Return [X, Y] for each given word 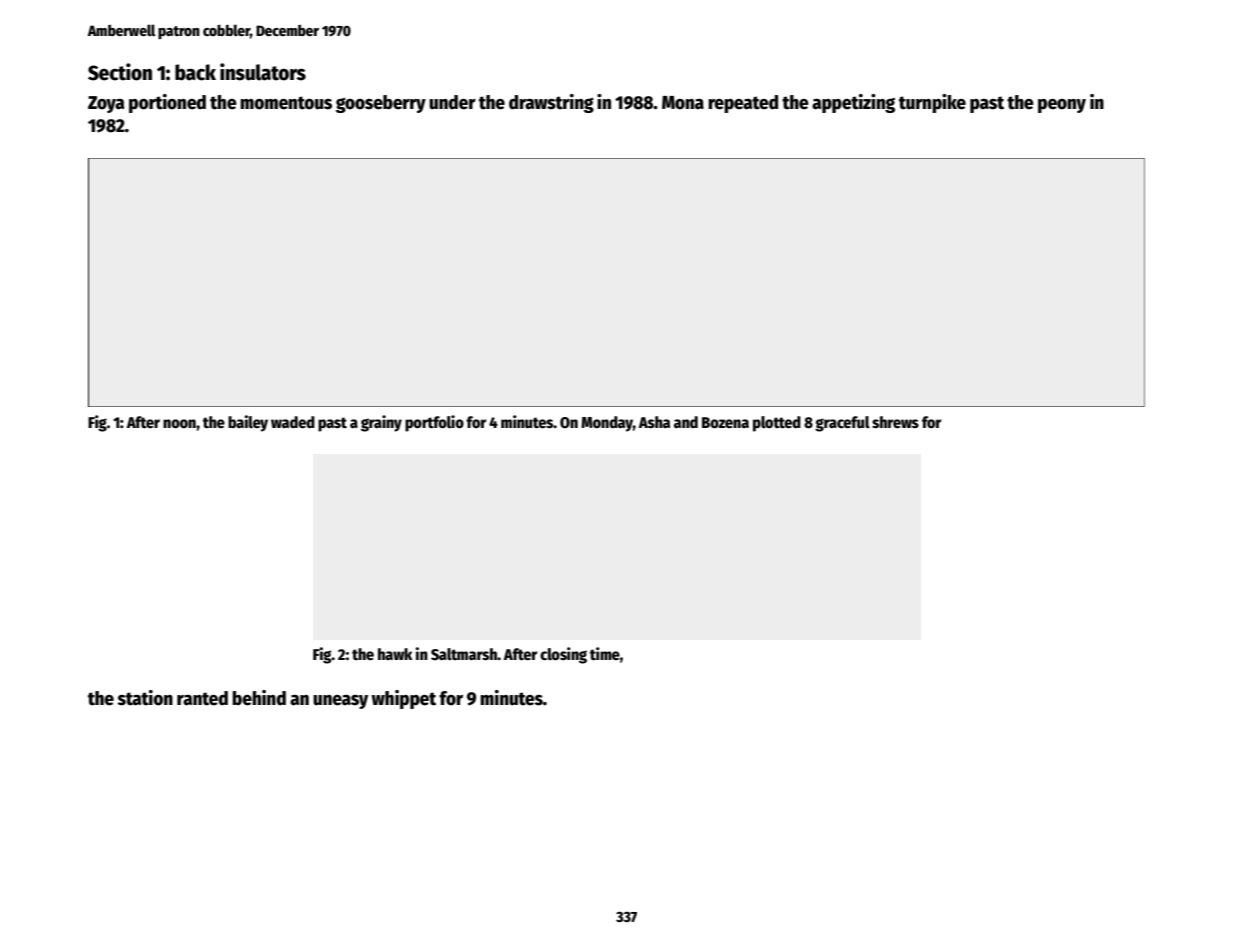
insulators [263, 72]
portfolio [434, 423]
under [452, 102]
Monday [607, 424]
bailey [248, 423]
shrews [895, 422]
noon [179, 424]
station [145, 698]
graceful [842, 424]
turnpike [932, 103]
